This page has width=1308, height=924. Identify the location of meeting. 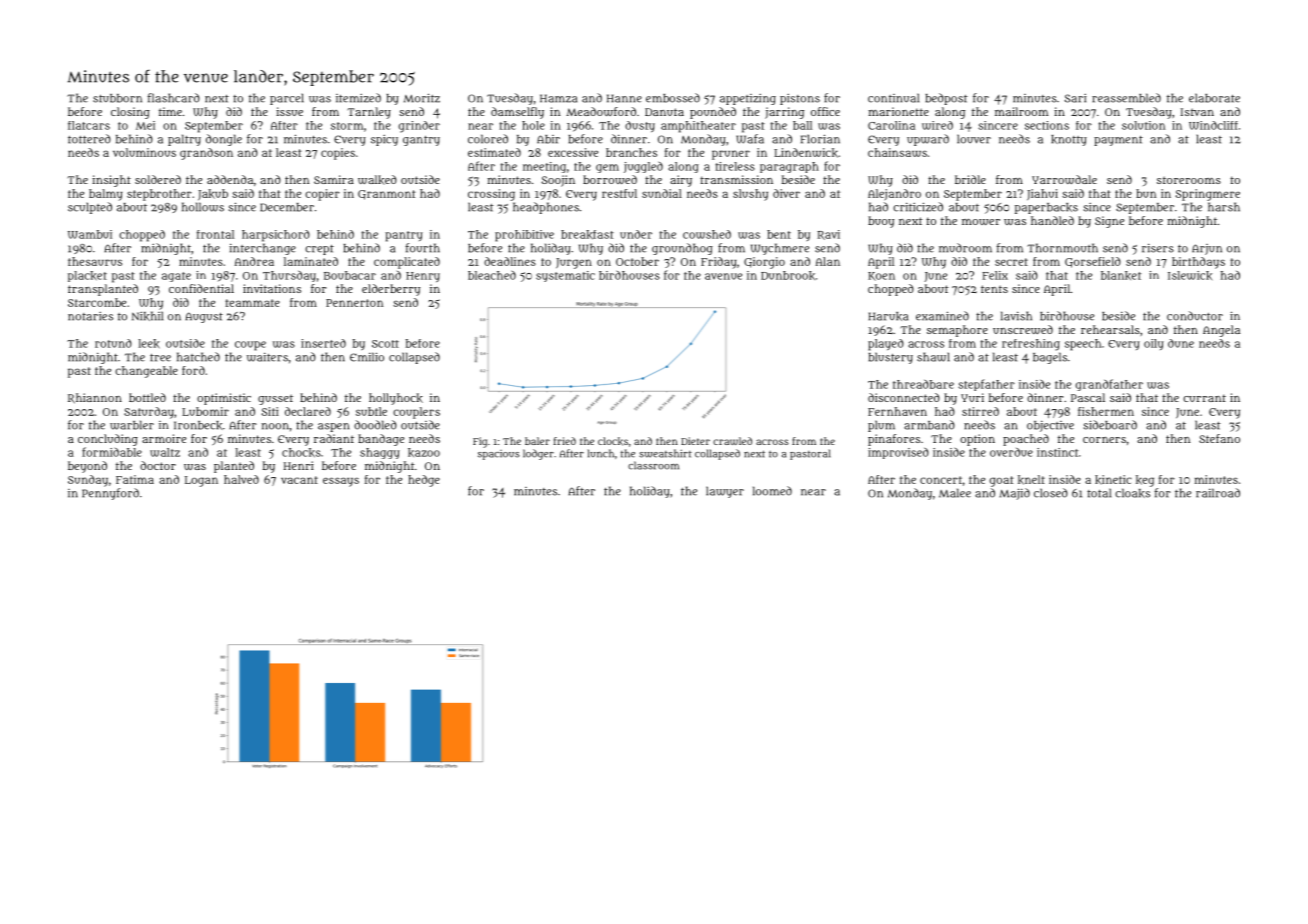
(544, 167).
